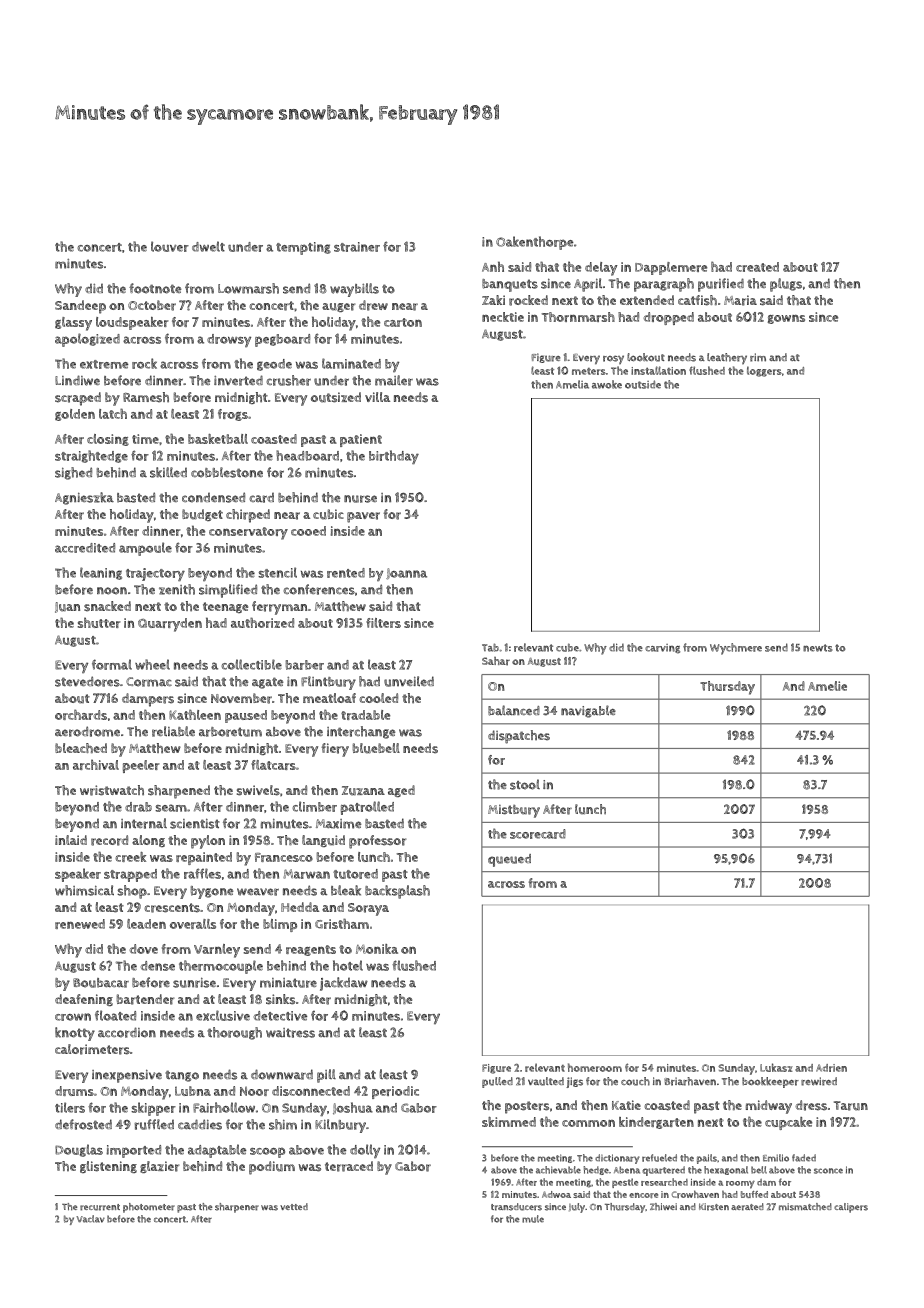 The image size is (924, 1308). I want to click on Sandeep, so click(80, 307).
